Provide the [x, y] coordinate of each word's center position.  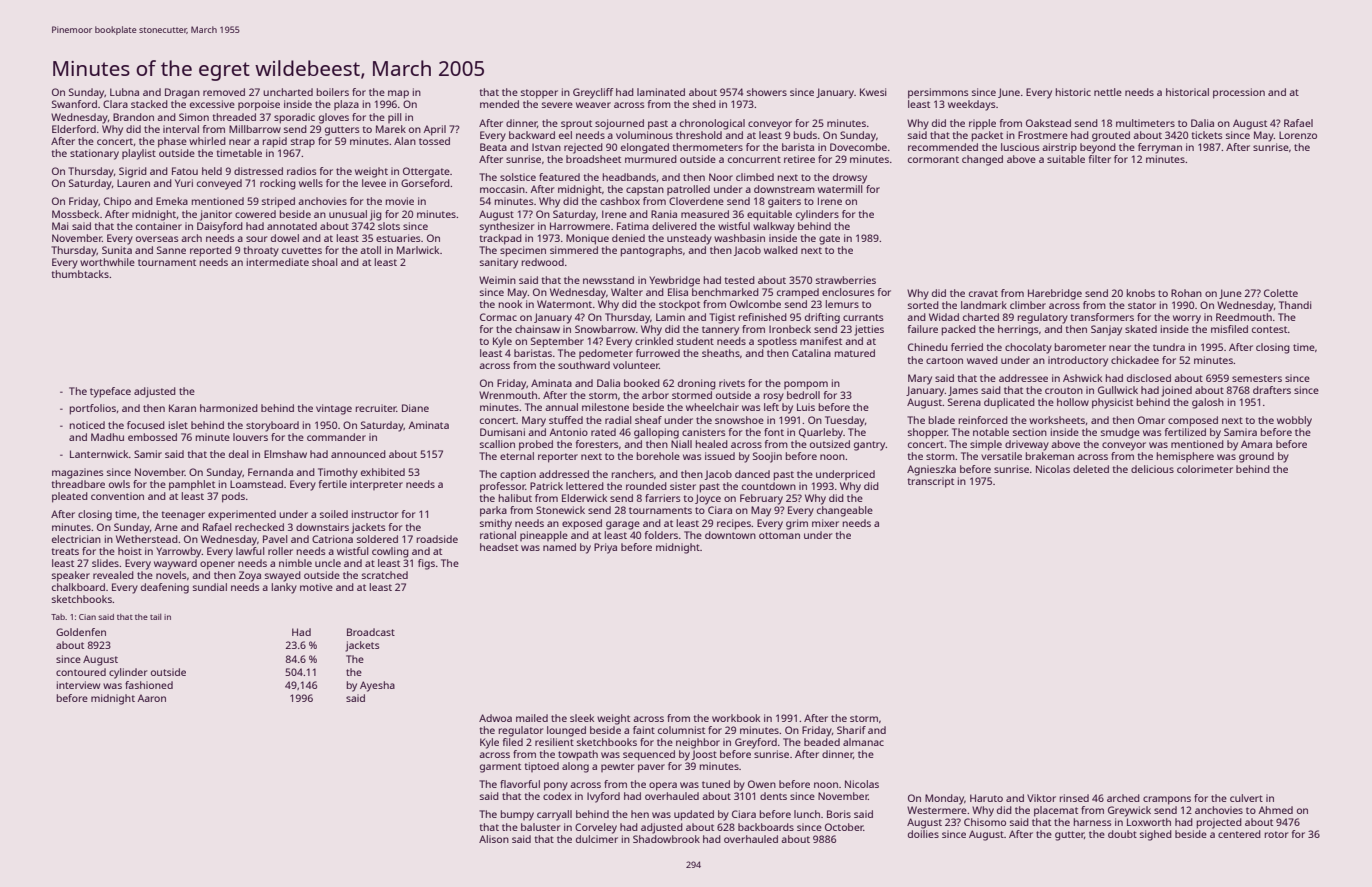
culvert [1246, 798]
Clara [115, 104]
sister [683, 486]
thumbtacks [80, 274]
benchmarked [725, 292]
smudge [1120, 433]
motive [316, 587]
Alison [494, 839]
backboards [766, 827]
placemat [1056, 811]
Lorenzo [1298, 135]
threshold [699, 135]
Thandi [1295, 305]
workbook [736, 718]
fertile [333, 484]
